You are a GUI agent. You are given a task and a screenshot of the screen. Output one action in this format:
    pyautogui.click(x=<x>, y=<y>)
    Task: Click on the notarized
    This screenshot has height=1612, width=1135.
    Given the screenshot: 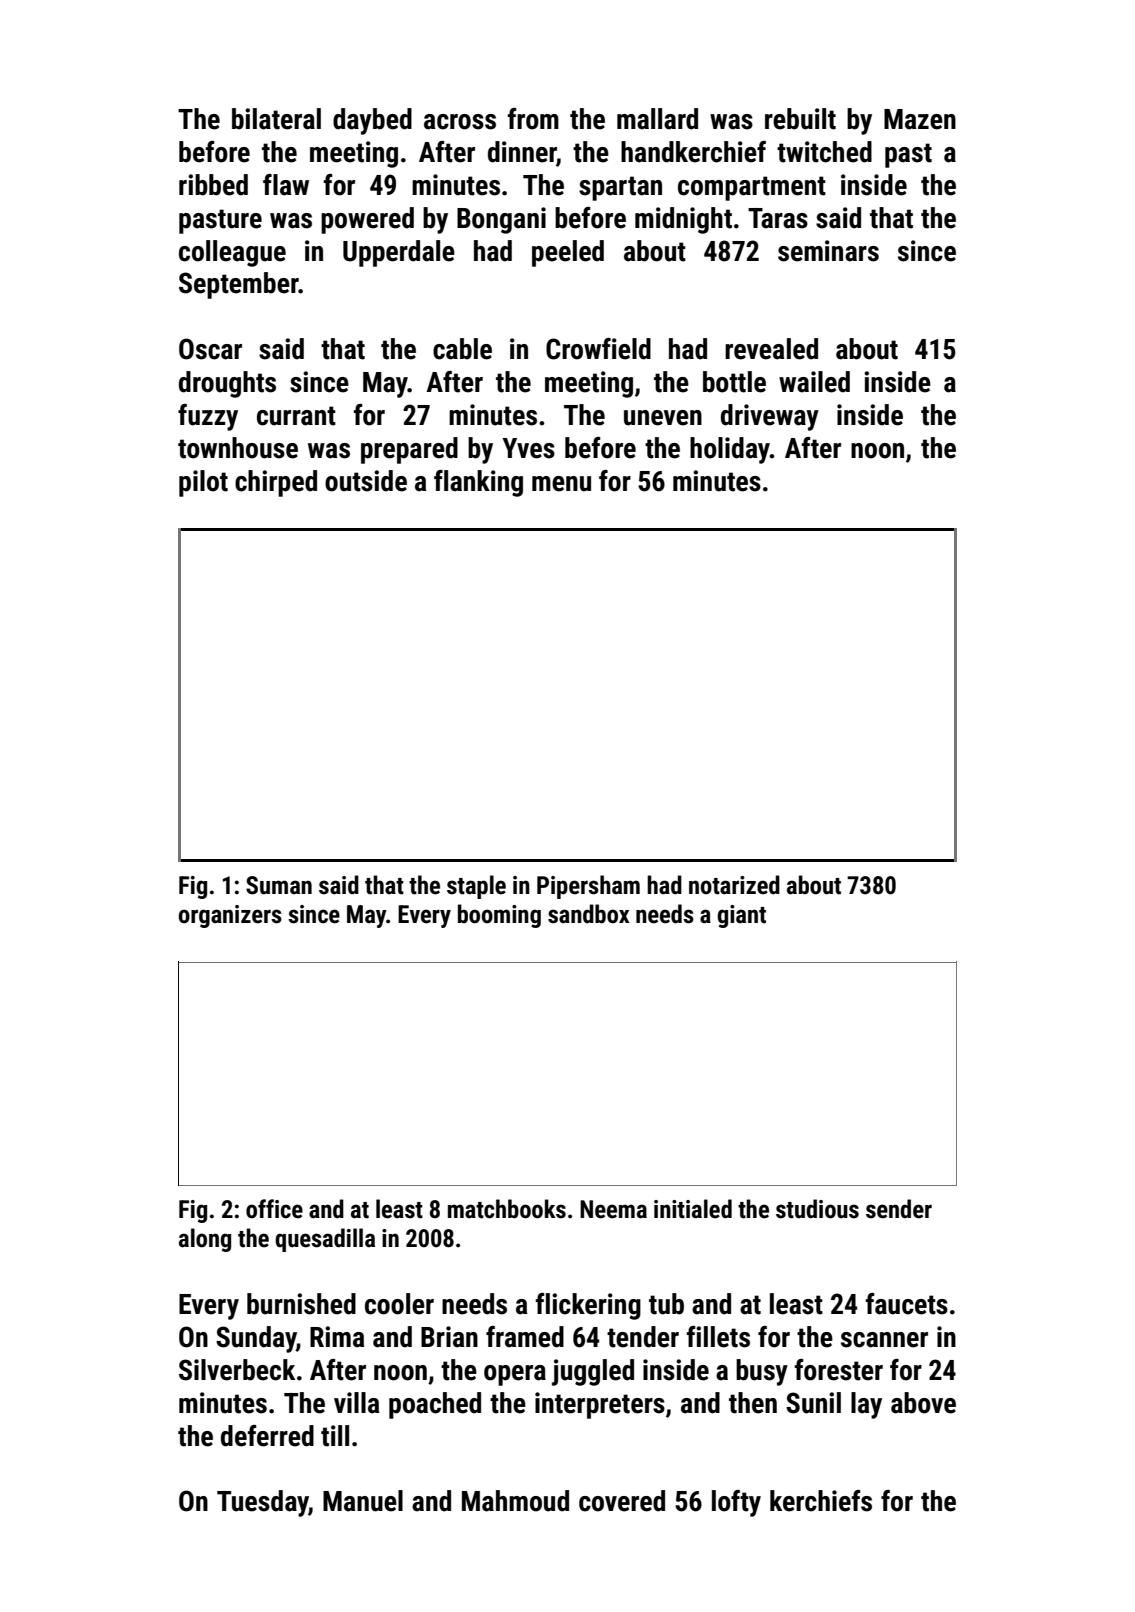 What is the action you would take?
    pyautogui.click(x=734, y=885)
